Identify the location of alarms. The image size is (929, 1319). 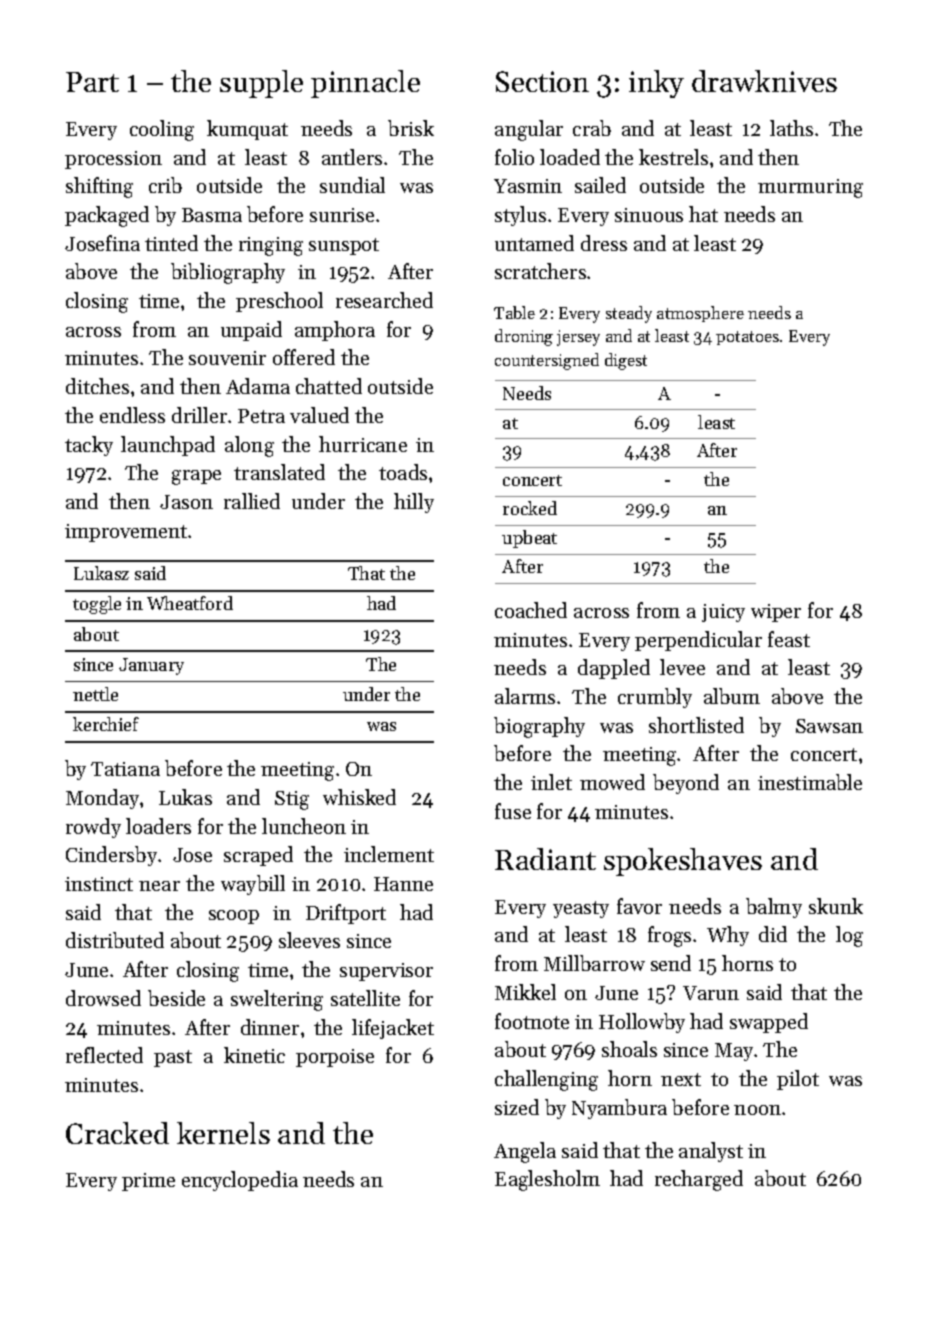
(525, 696).
